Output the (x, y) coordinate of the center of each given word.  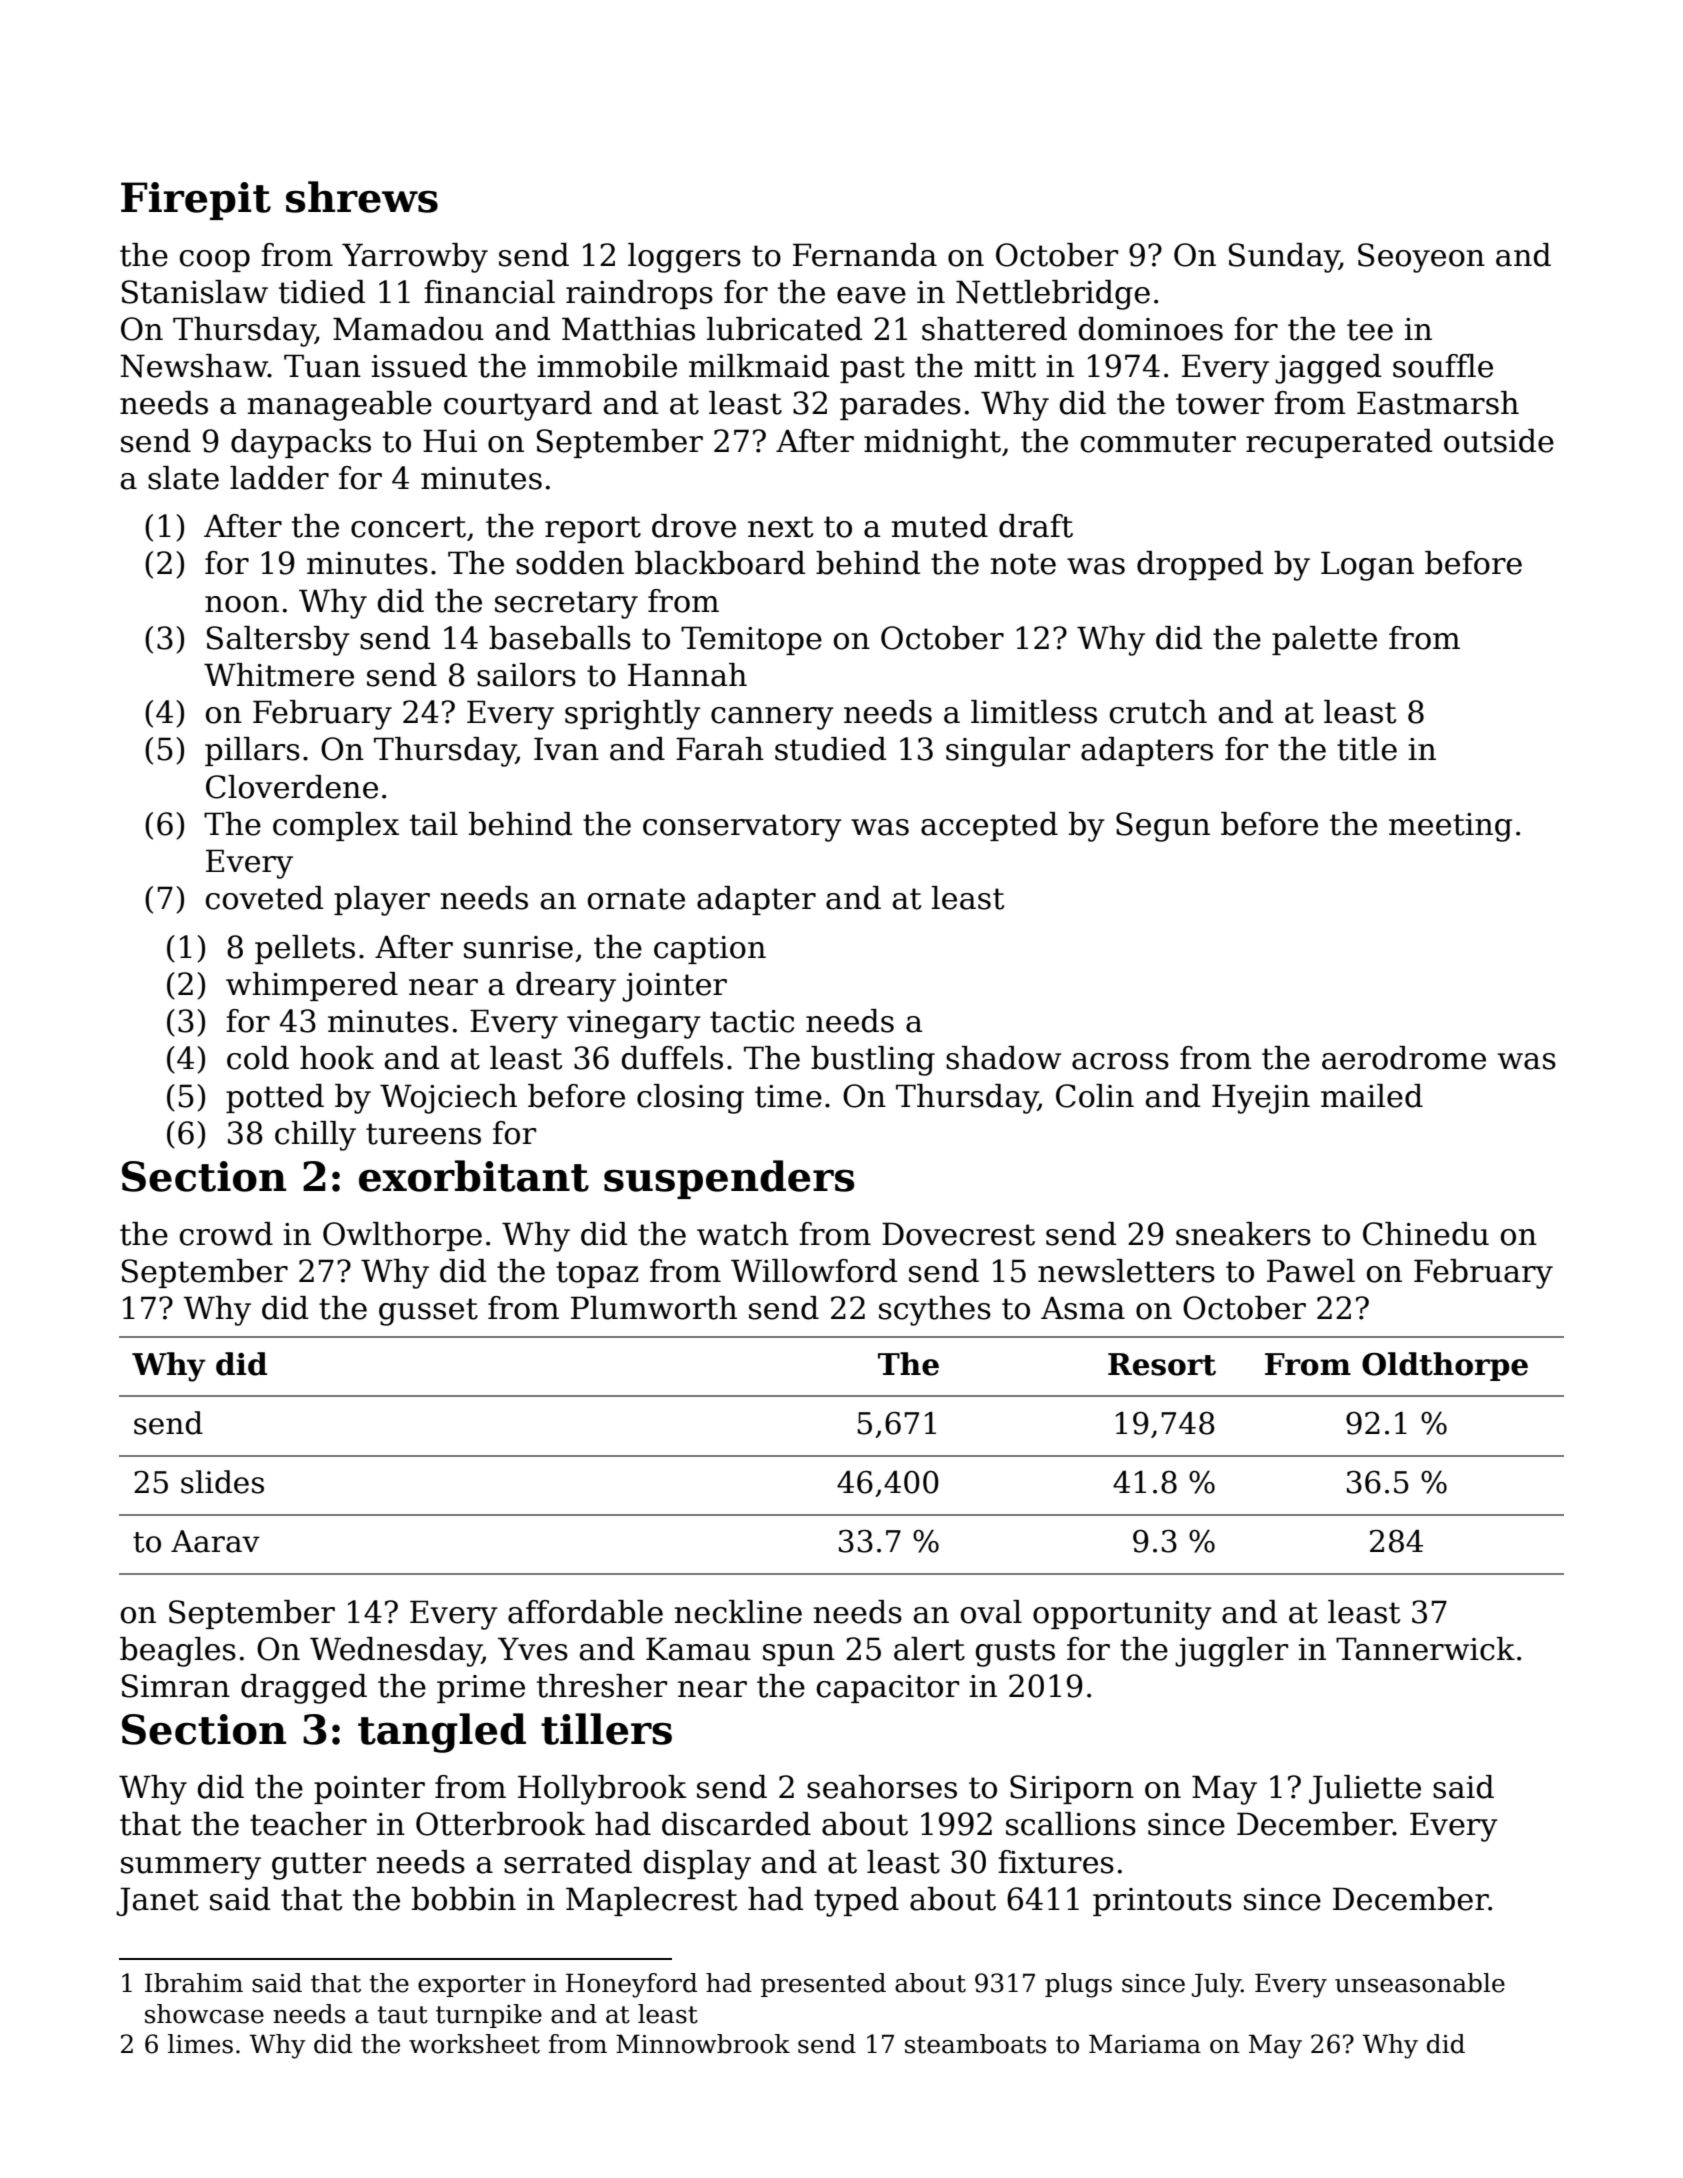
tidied (322, 292)
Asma (1083, 1308)
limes (200, 2044)
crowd (226, 1234)
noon (242, 604)
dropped (1200, 565)
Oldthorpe (1445, 1366)
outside (1499, 441)
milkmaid (759, 366)
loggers (684, 258)
